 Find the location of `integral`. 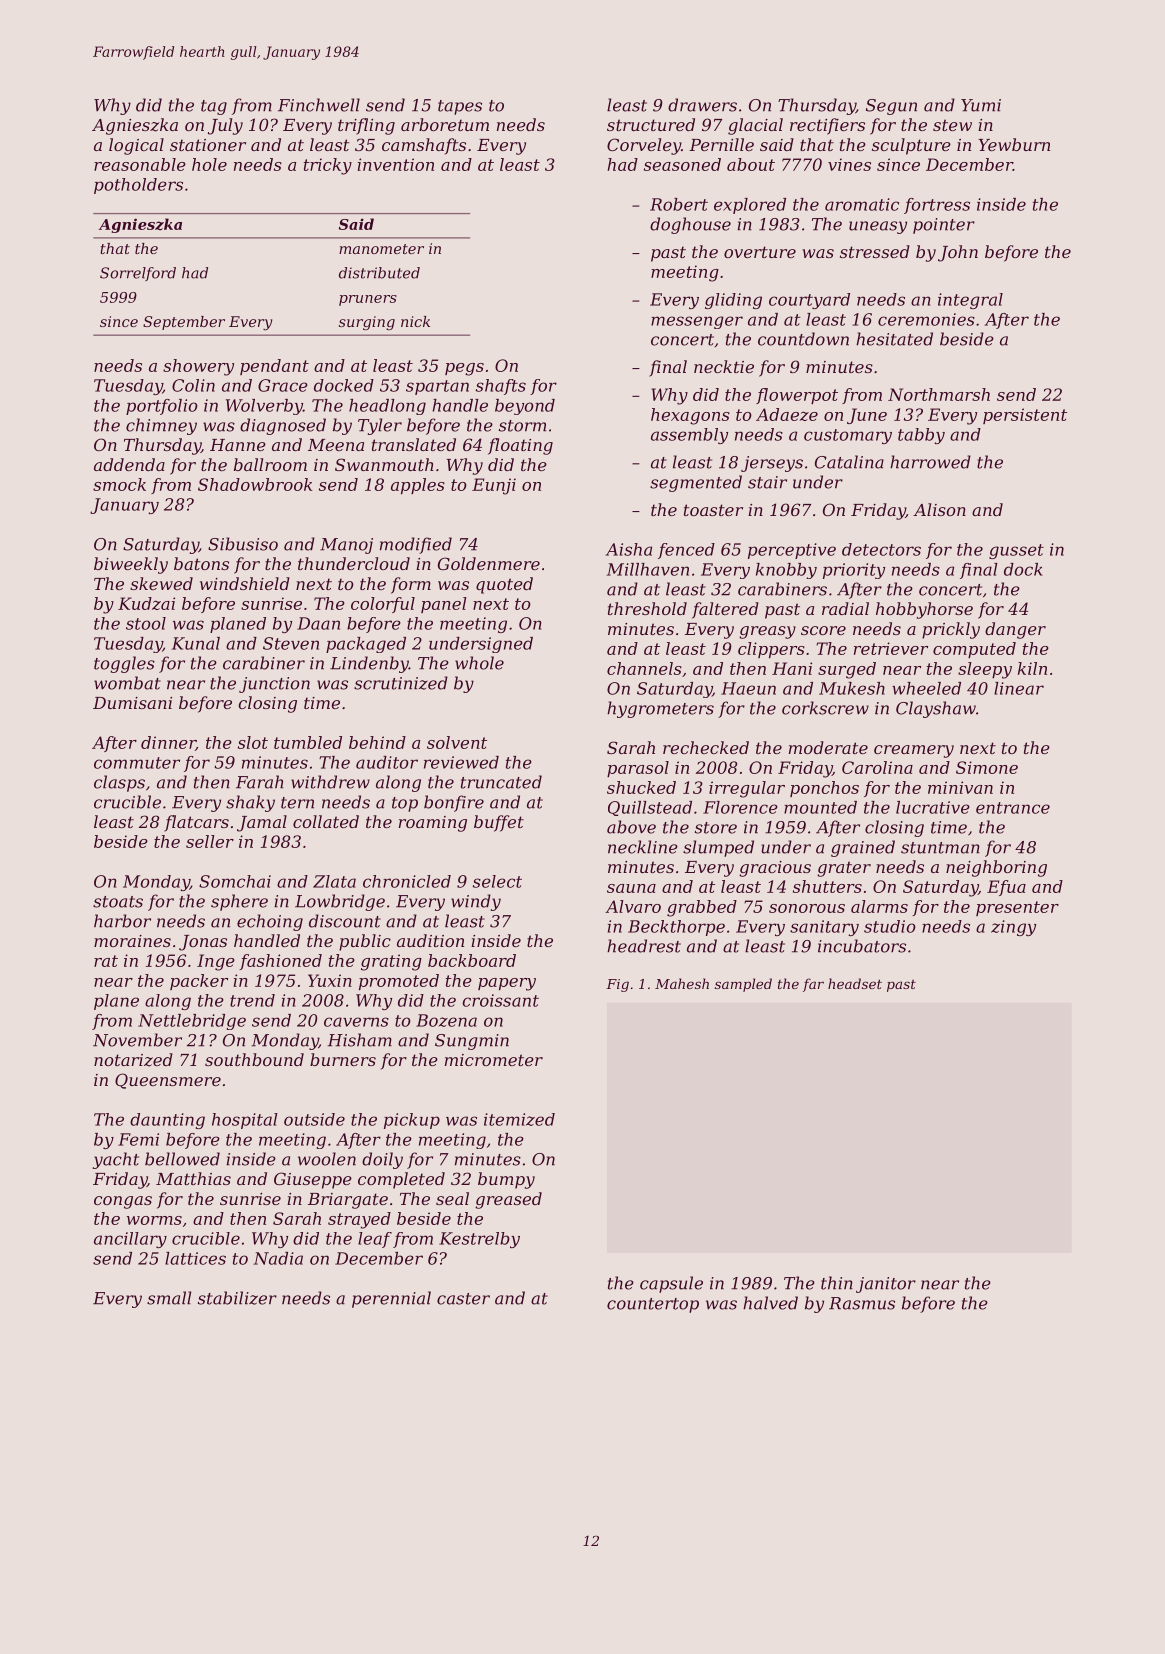

integral is located at coordinates (970, 301).
